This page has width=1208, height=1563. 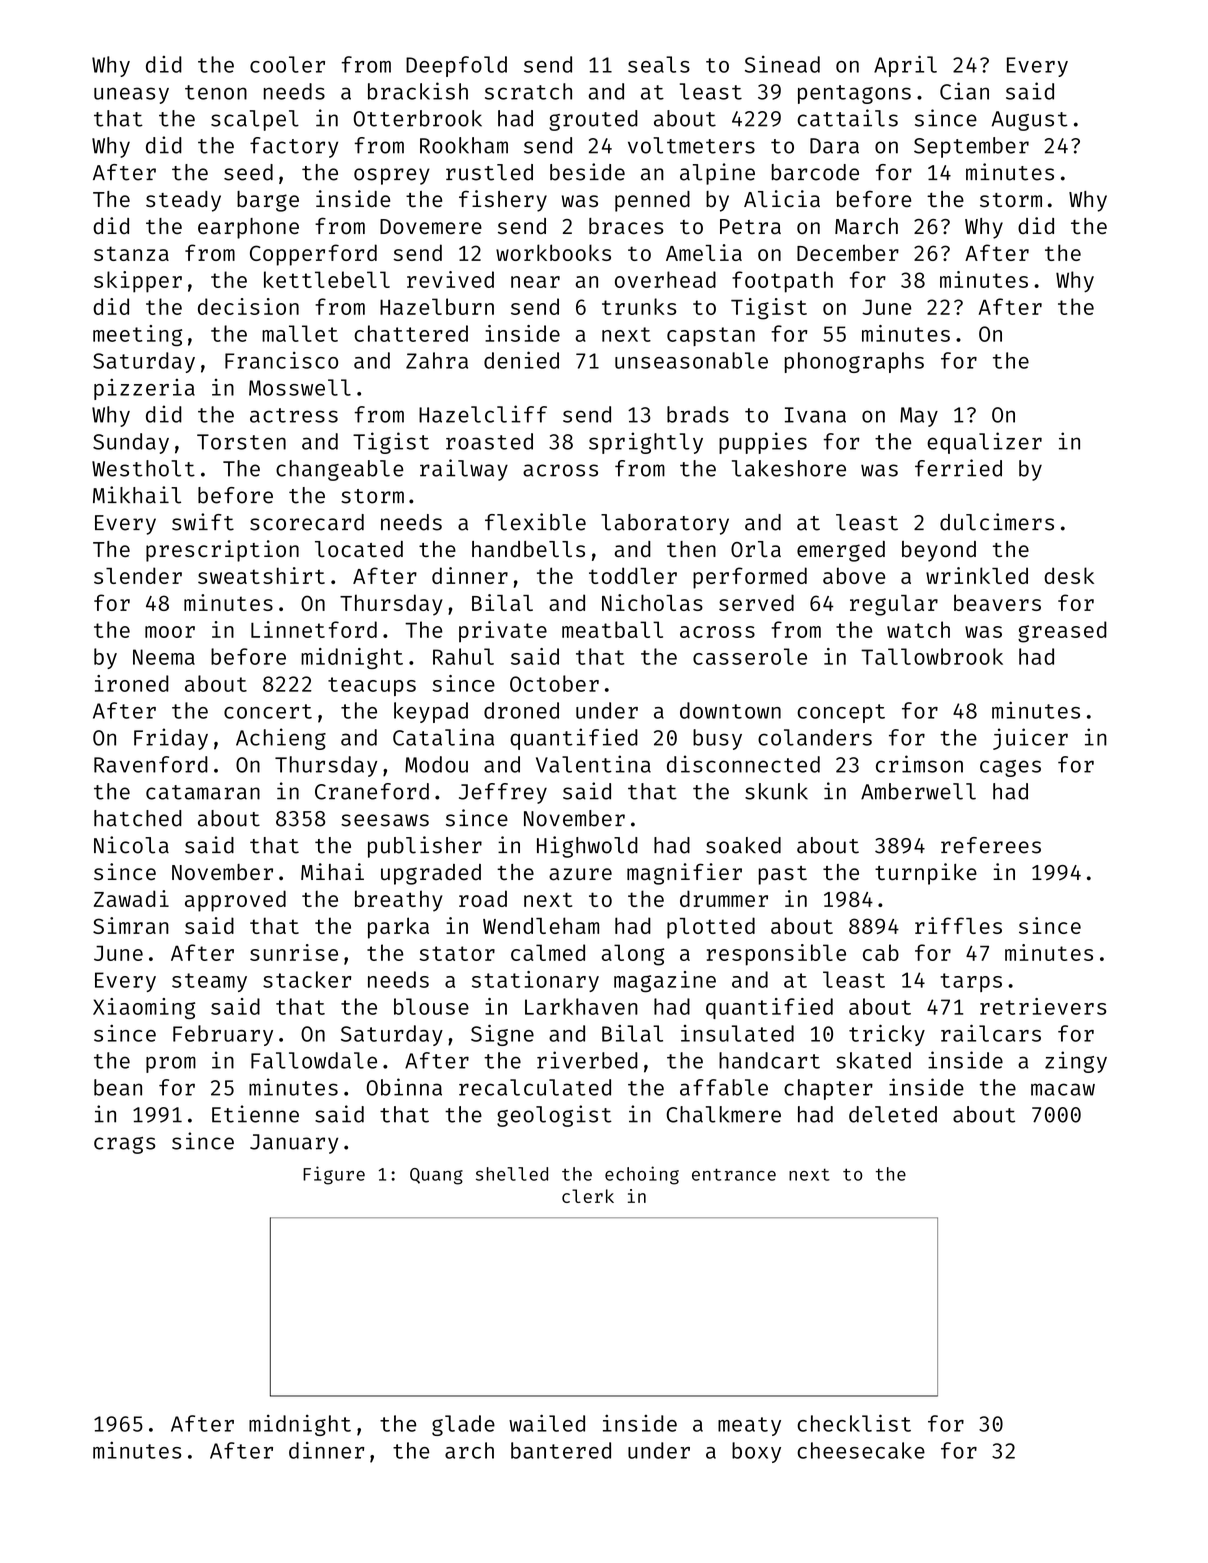 I want to click on droned, so click(x=521, y=710).
